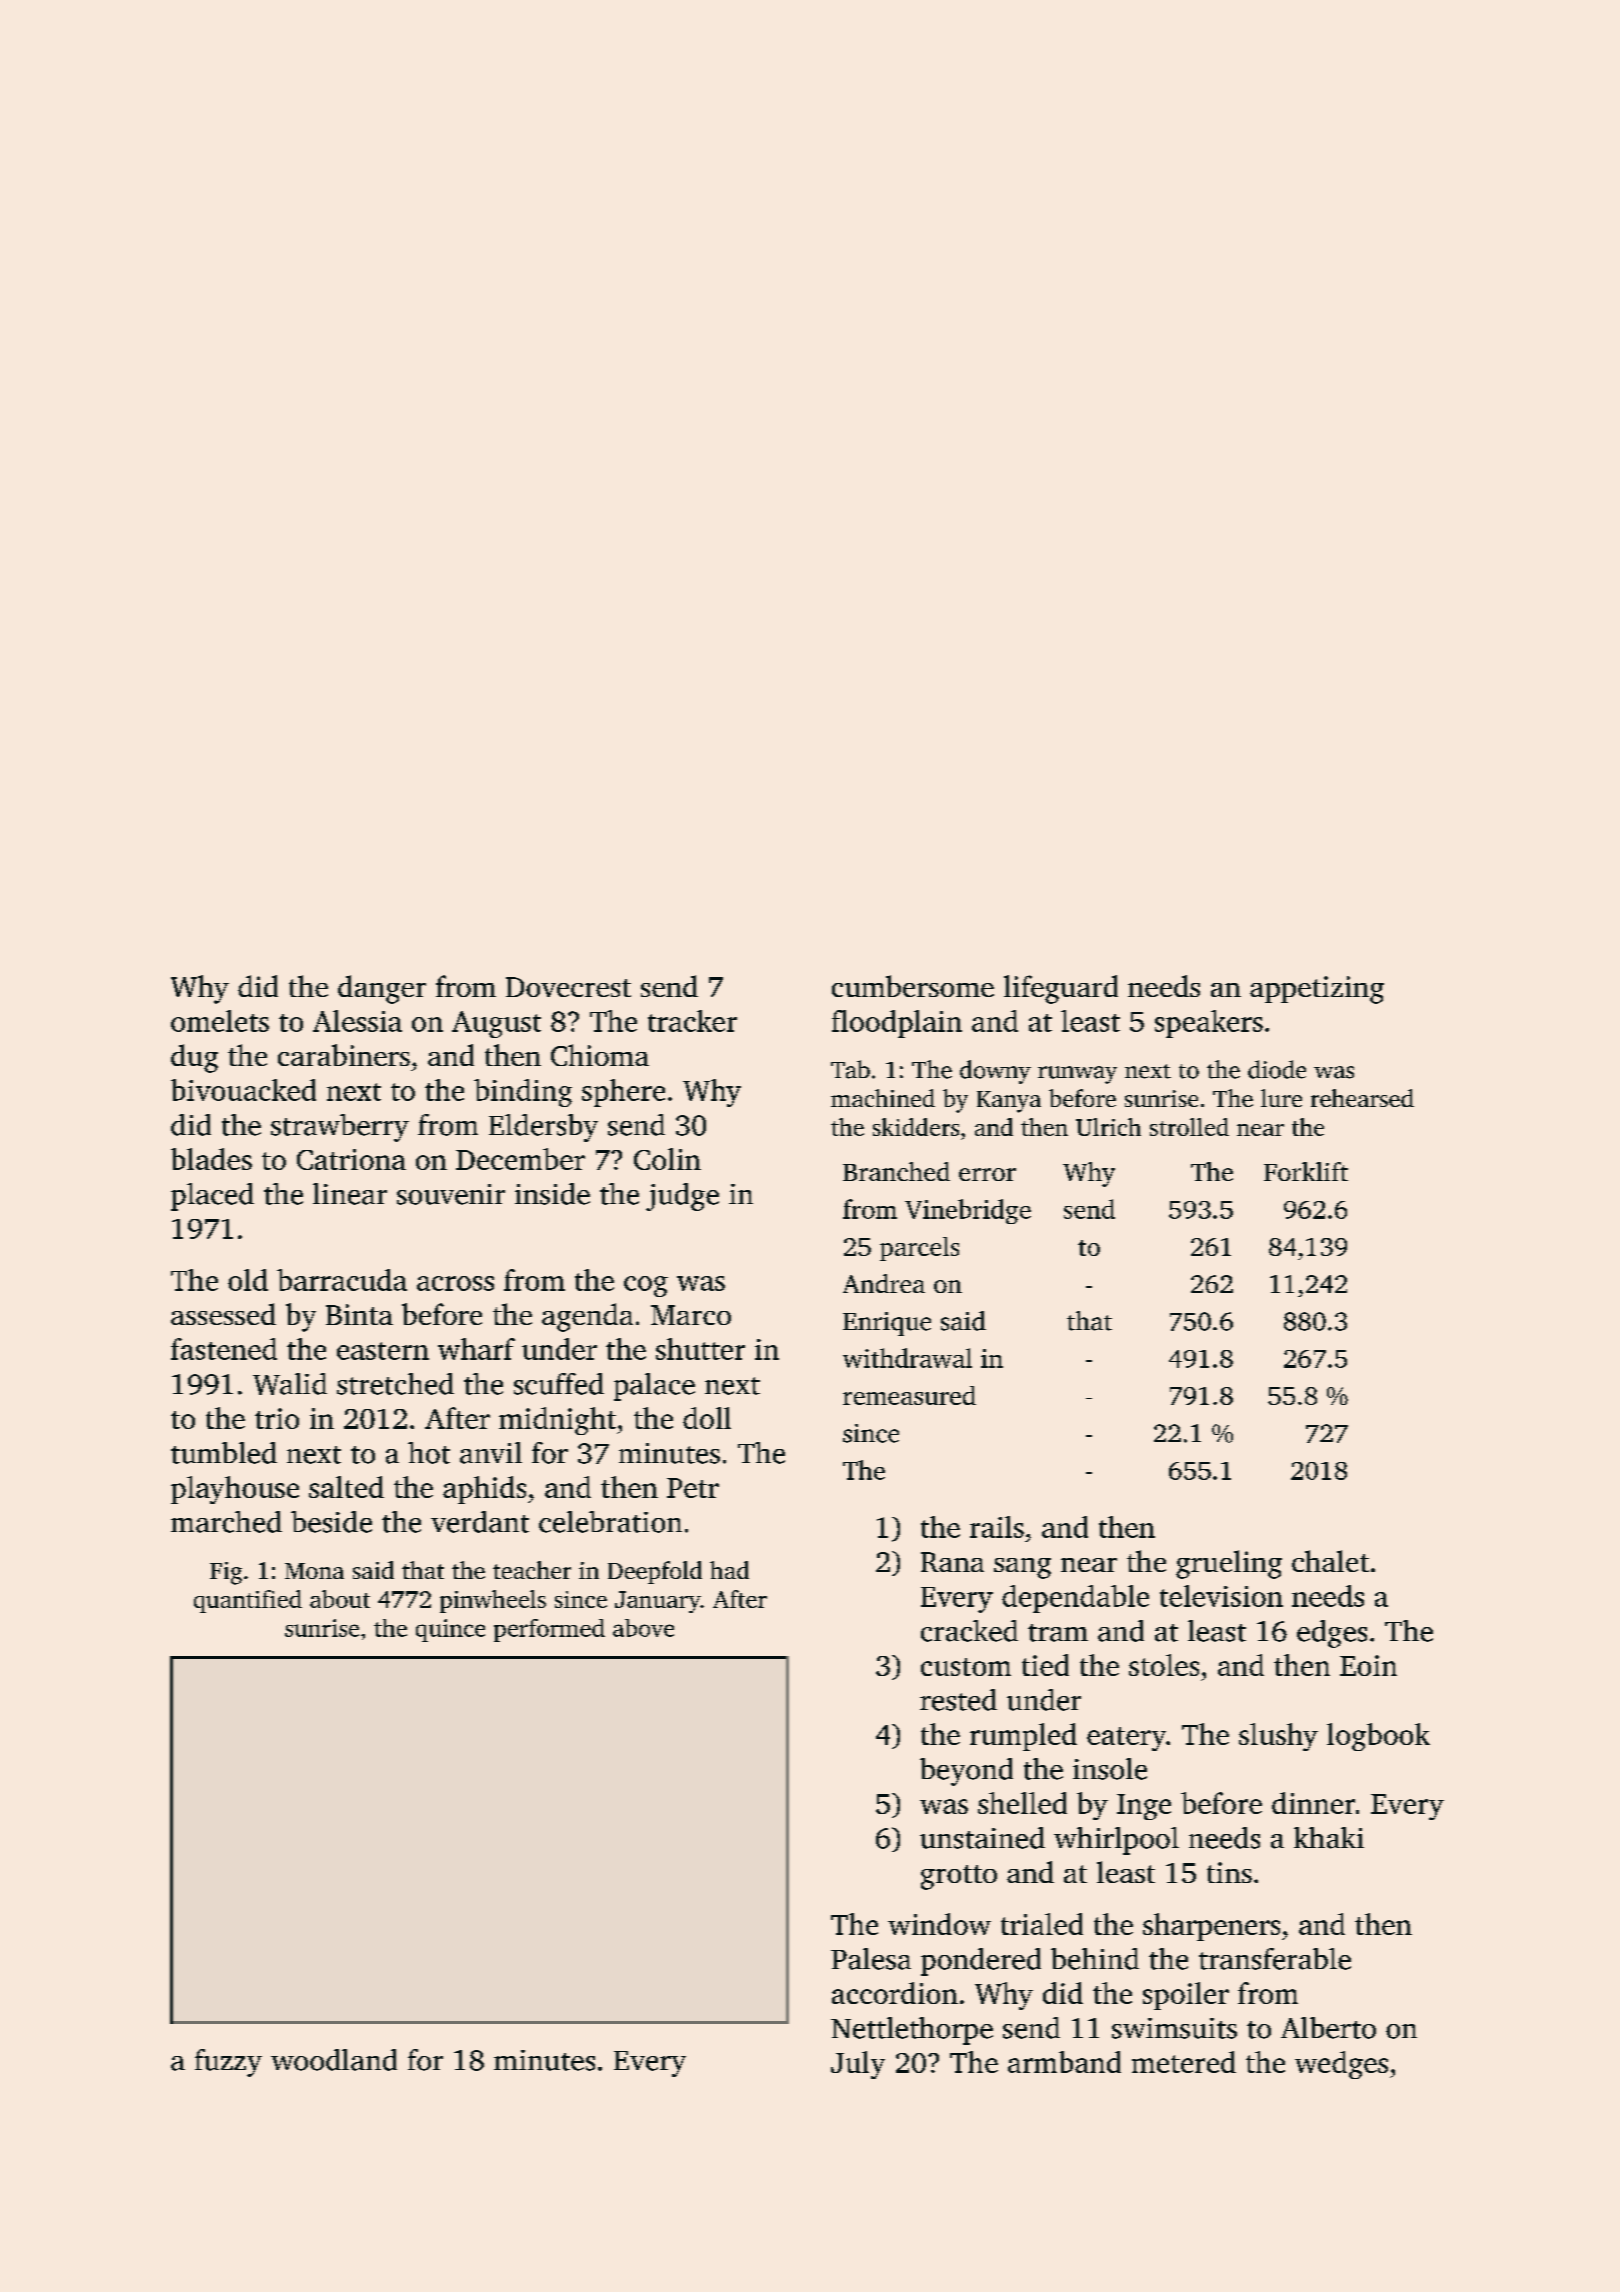 This image has width=1620, height=2292. Describe the element at coordinates (997, 1527) in the image. I see `rails` at that location.
